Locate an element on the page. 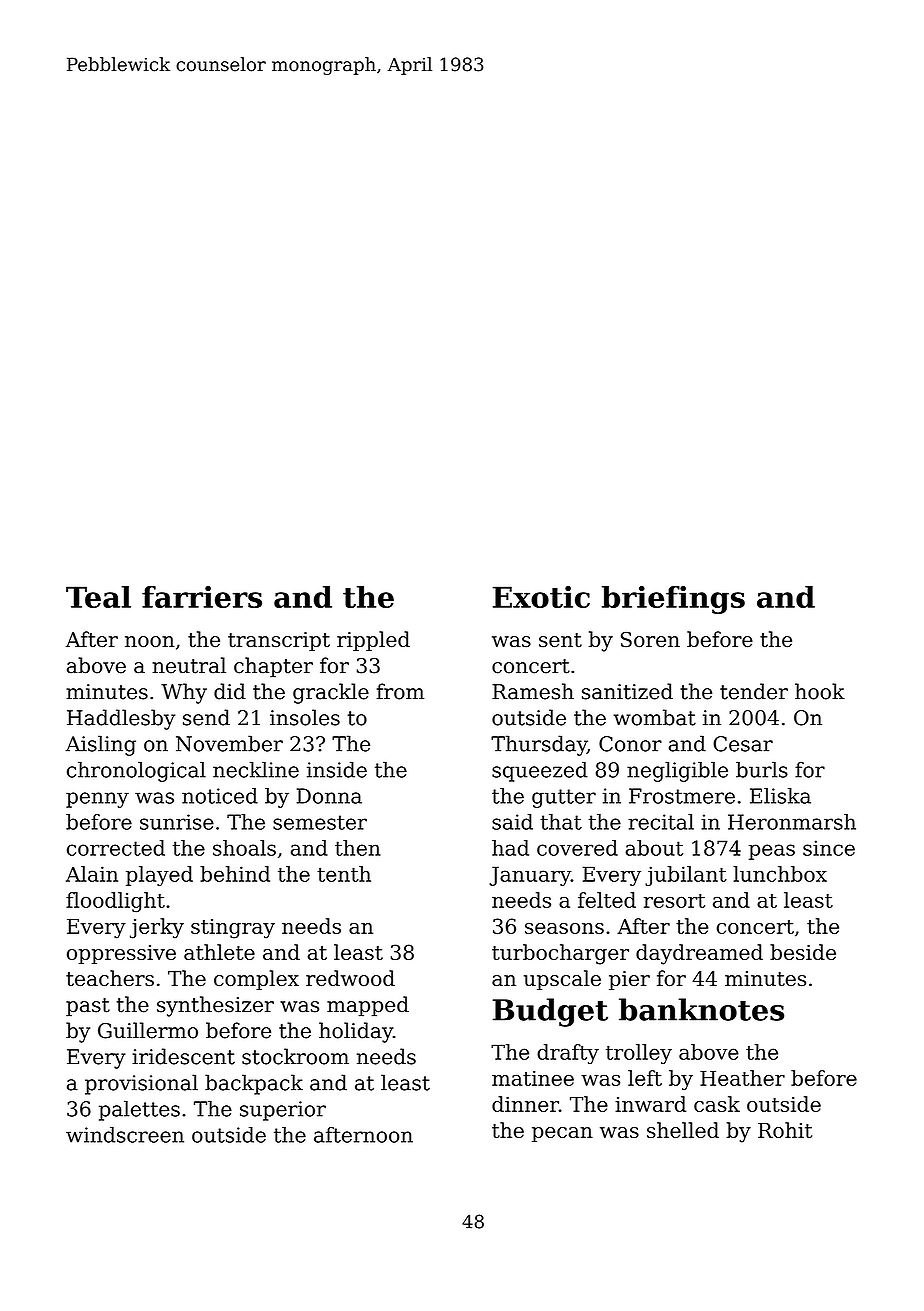  complex is located at coordinates (256, 980).
